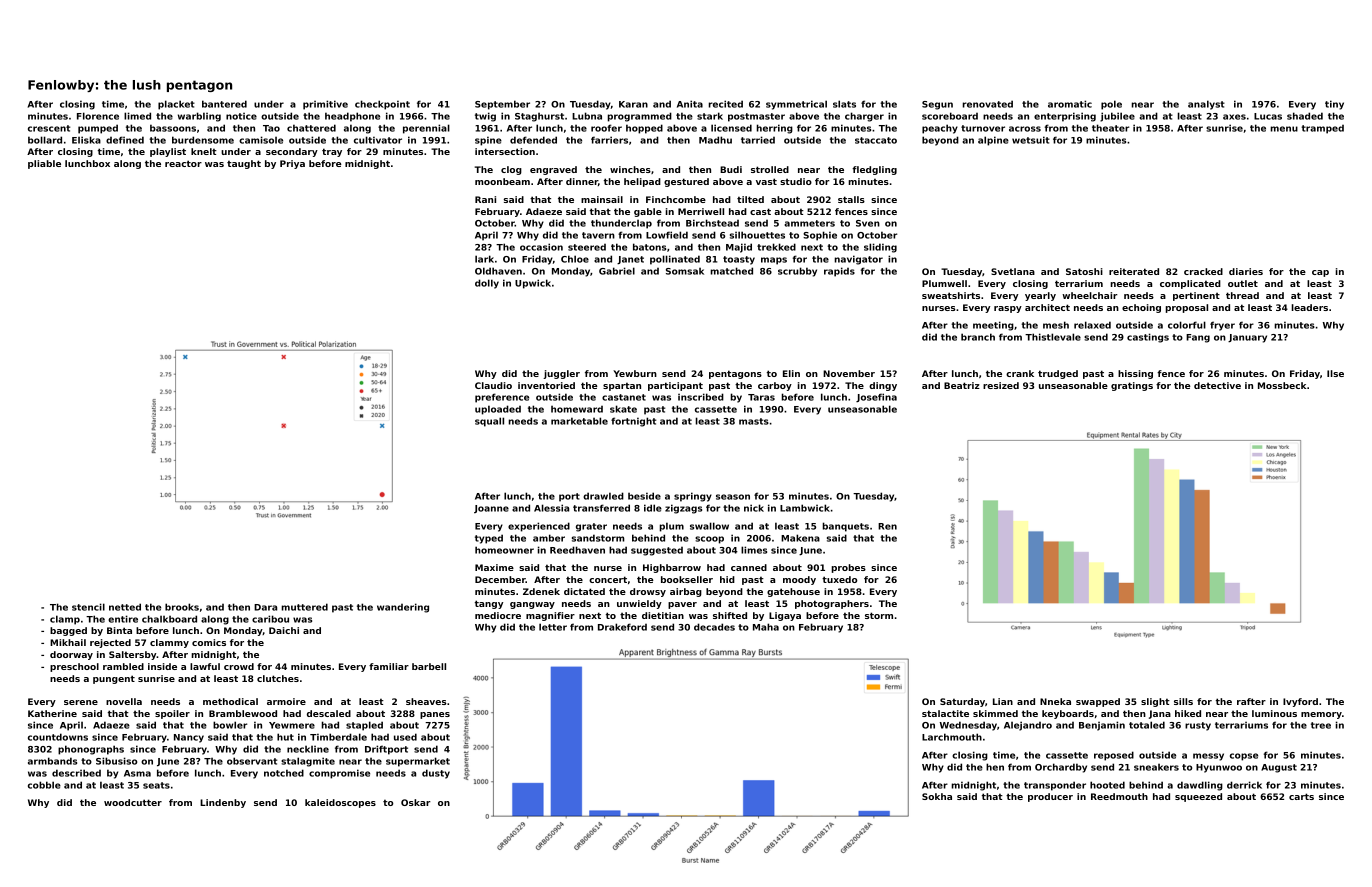 This image has height=887, width=1372. I want to click on Sokha, so click(937, 796).
